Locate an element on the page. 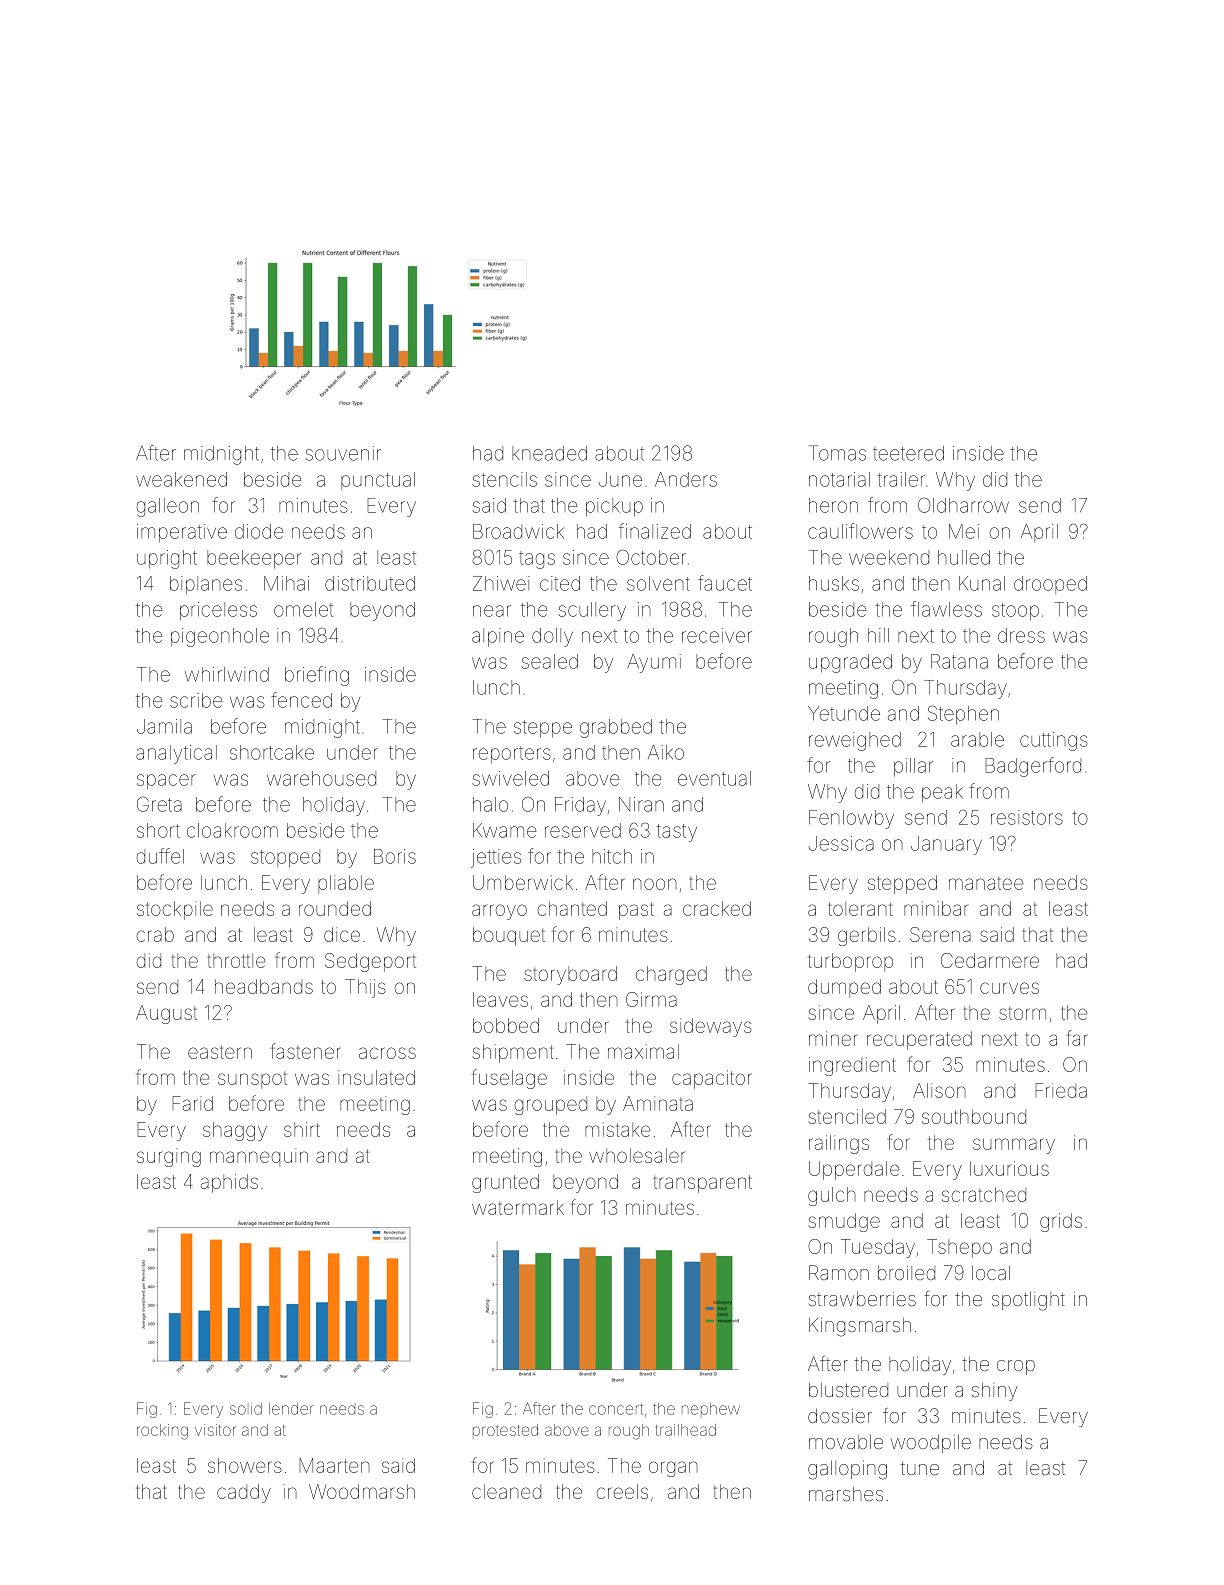 This image has height=1585, width=1224. trailer is located at coordinates (901, 479).
